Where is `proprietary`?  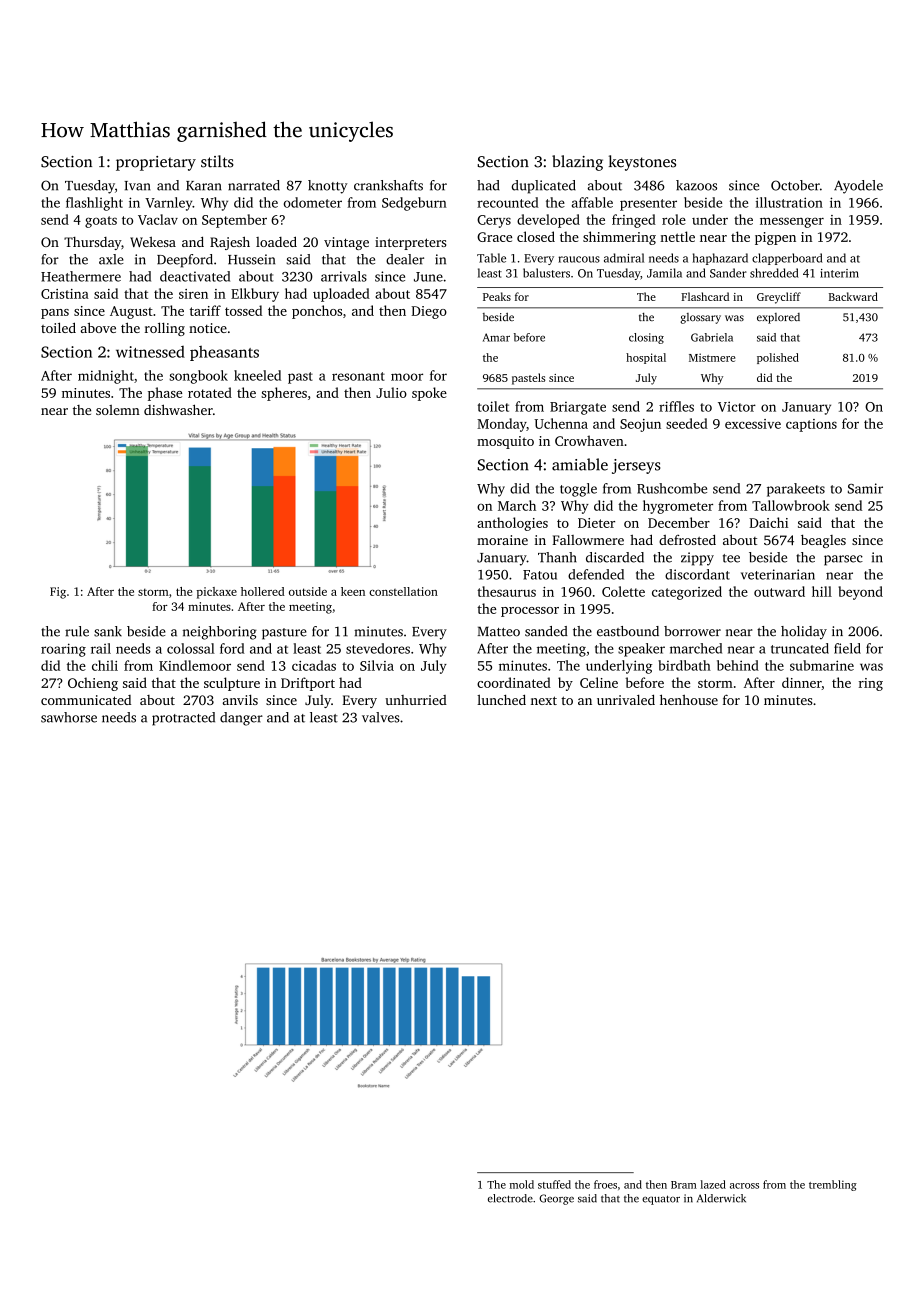 proprietary is located at coordinates (156, 163).
